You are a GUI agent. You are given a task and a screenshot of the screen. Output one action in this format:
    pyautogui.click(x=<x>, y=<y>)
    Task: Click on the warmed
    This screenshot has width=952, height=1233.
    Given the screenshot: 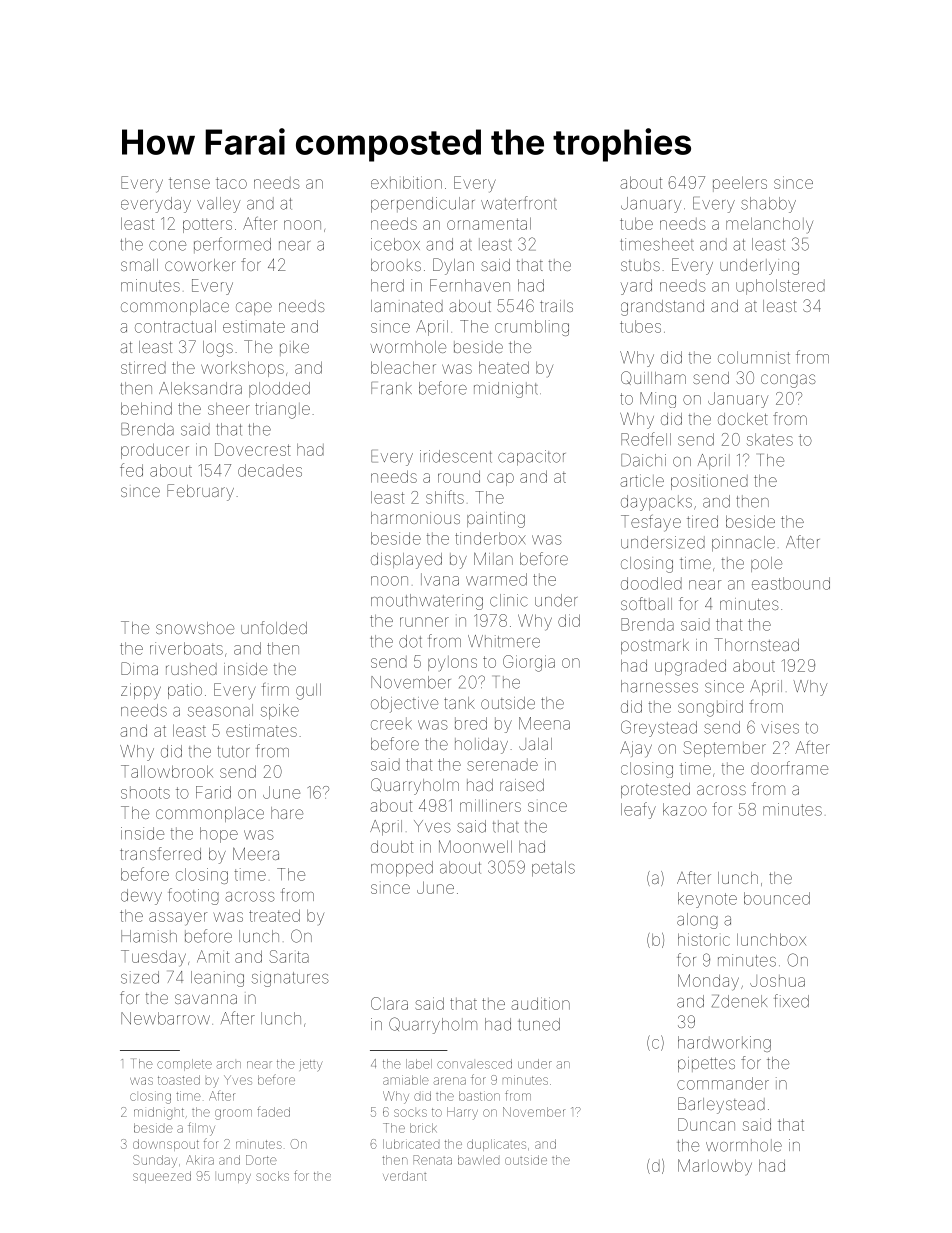 What is the action you would take?
    pyautogui.click(x=496, y=579)
